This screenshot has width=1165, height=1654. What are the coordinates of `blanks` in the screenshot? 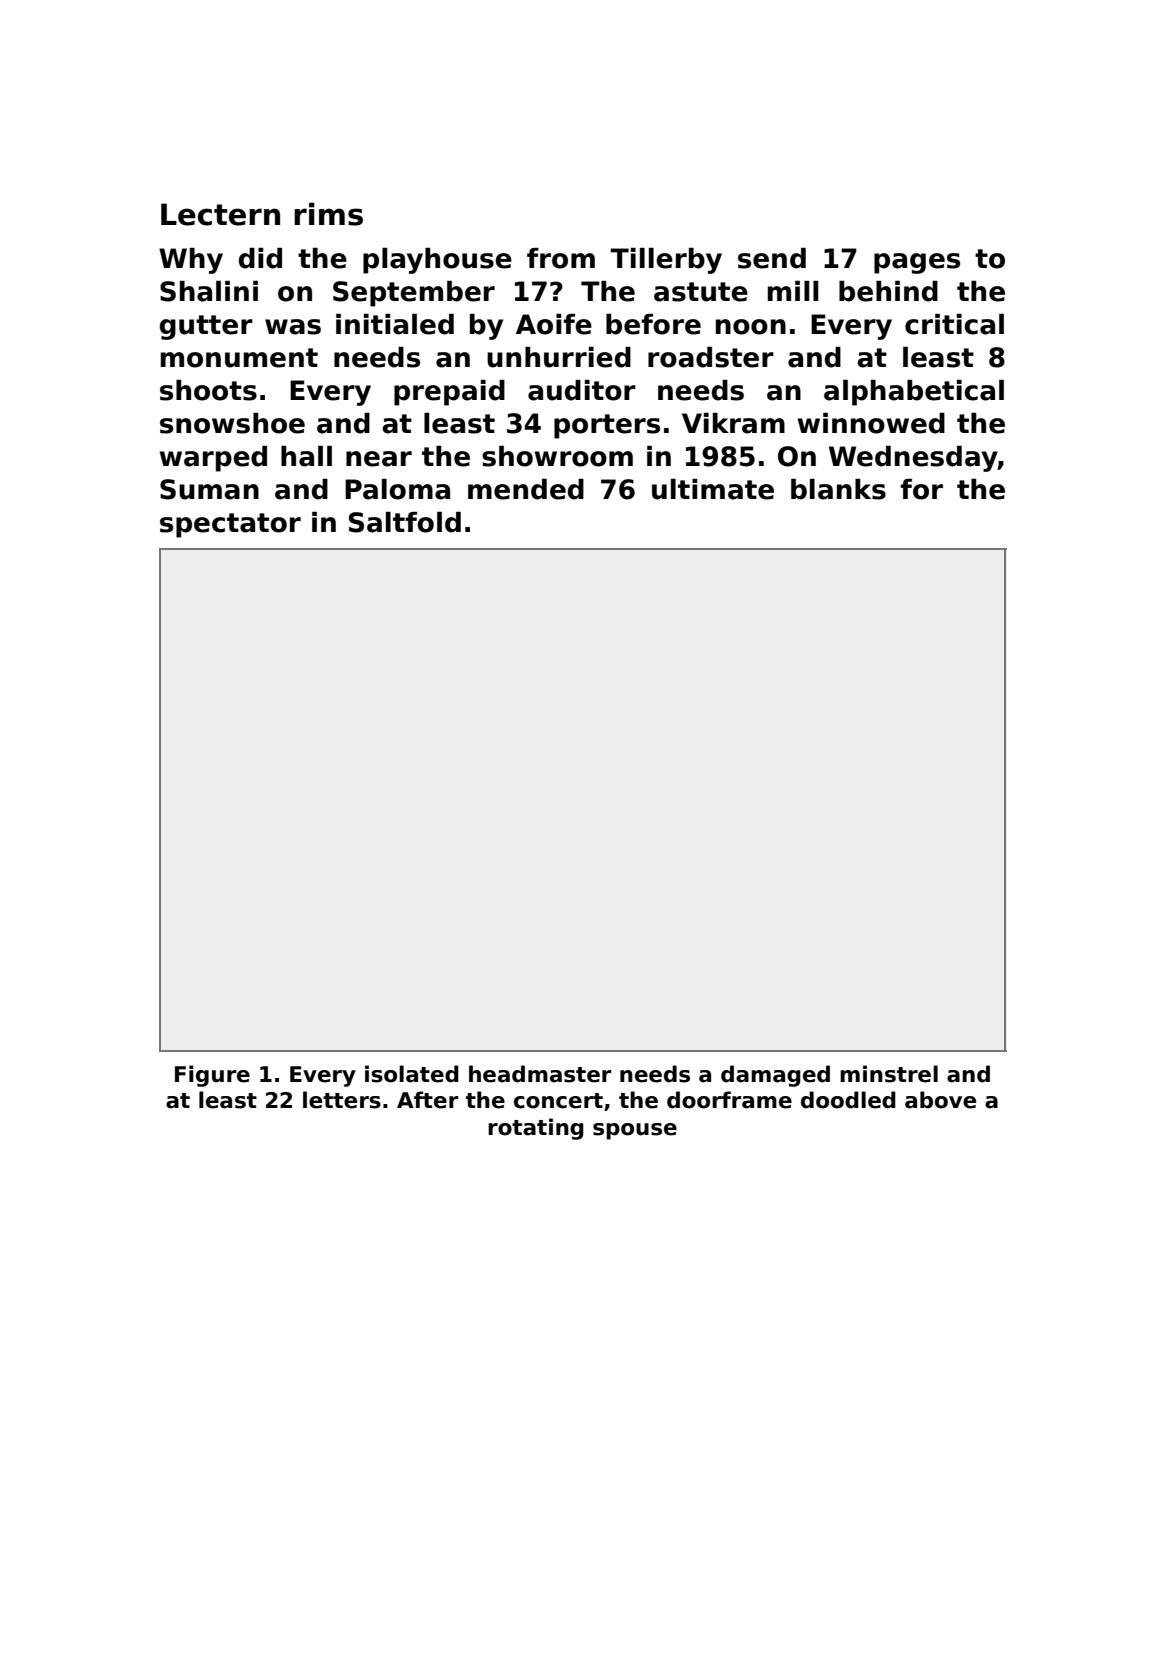 It's located at (838, 489).
